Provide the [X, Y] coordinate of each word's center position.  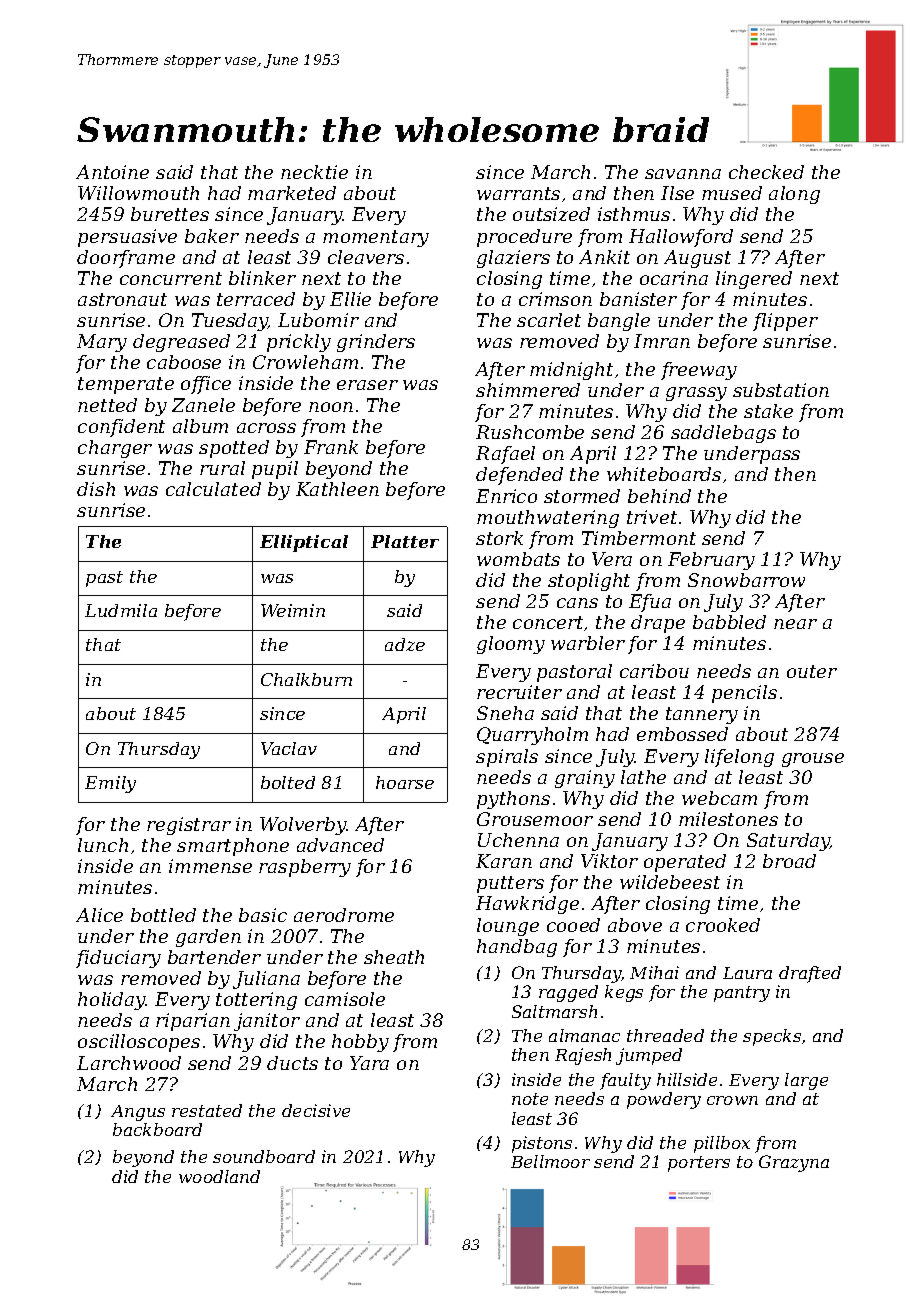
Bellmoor [550, 1161]
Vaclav [289, 748]
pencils [744, 694]
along [794, 195]
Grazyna [794, 1163]
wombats [518, 559]
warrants [518, 193]
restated [207, 1110]
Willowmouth [138, 193]
